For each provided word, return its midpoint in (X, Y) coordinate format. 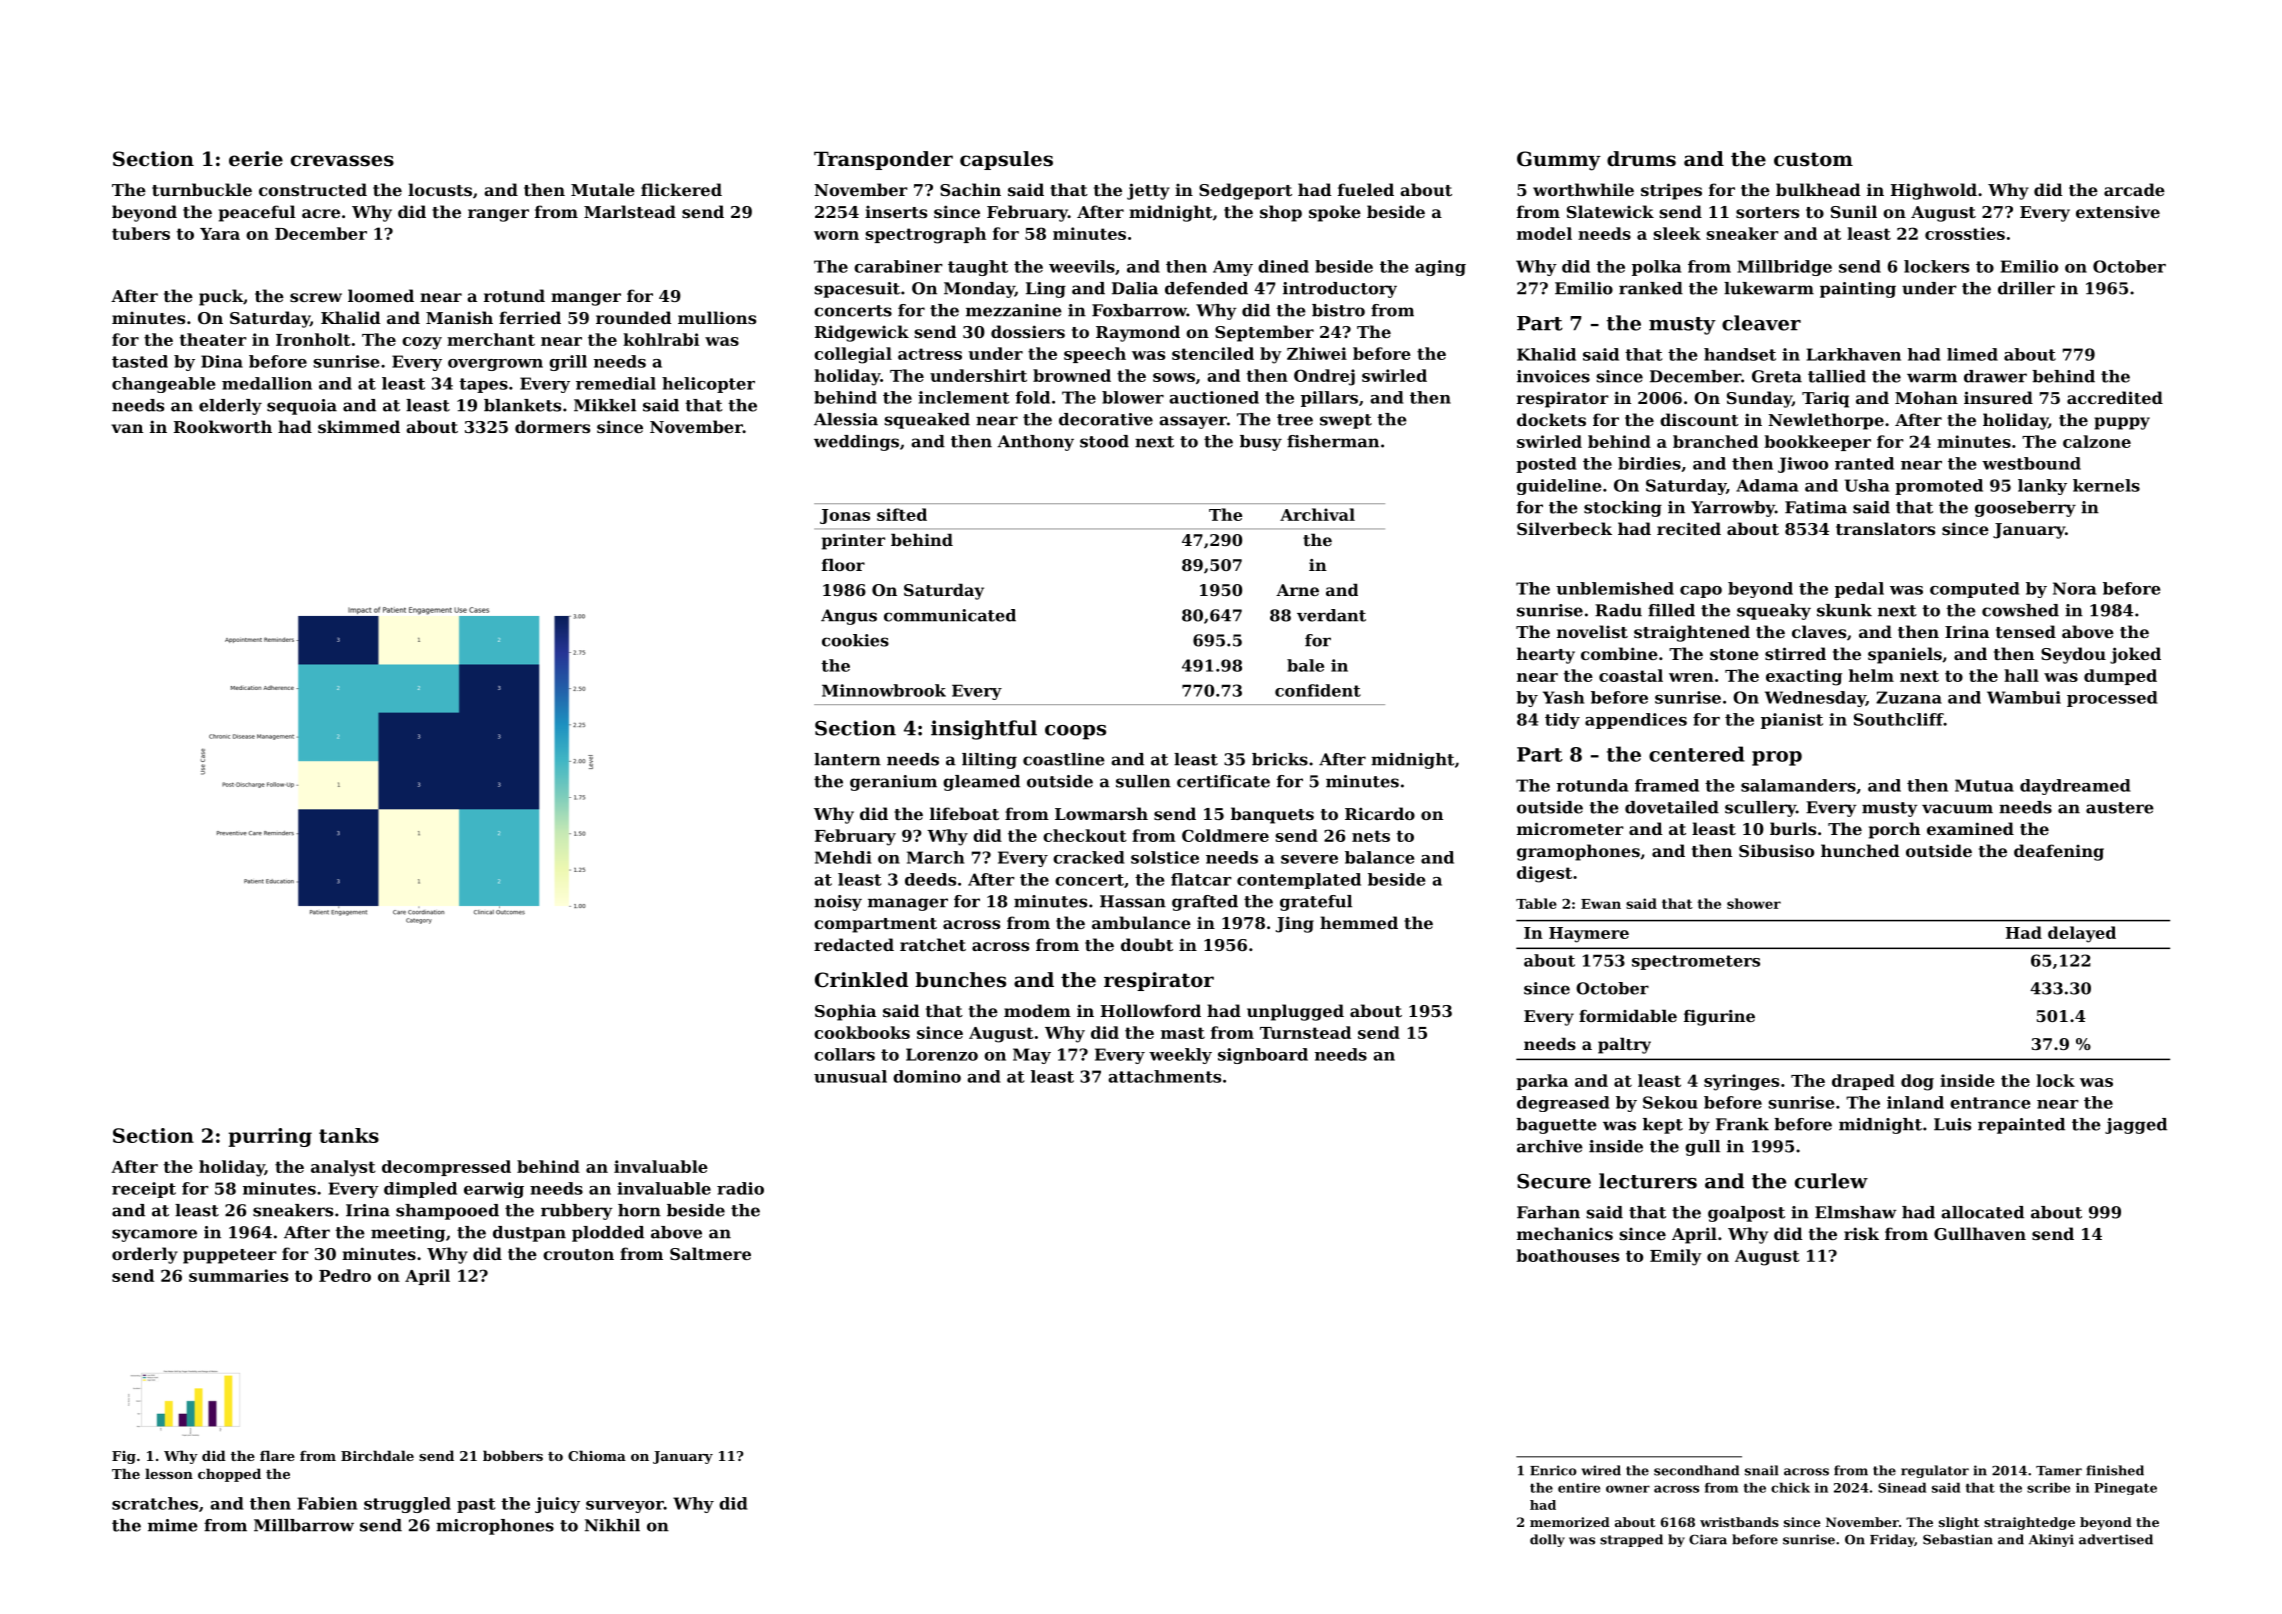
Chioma (597, 1455)
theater (213, 339)
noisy (838, 903)
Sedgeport (1245, 191)
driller (2026, 288)
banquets (1272, 815)
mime (173, 1525)
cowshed (2020, 610)
